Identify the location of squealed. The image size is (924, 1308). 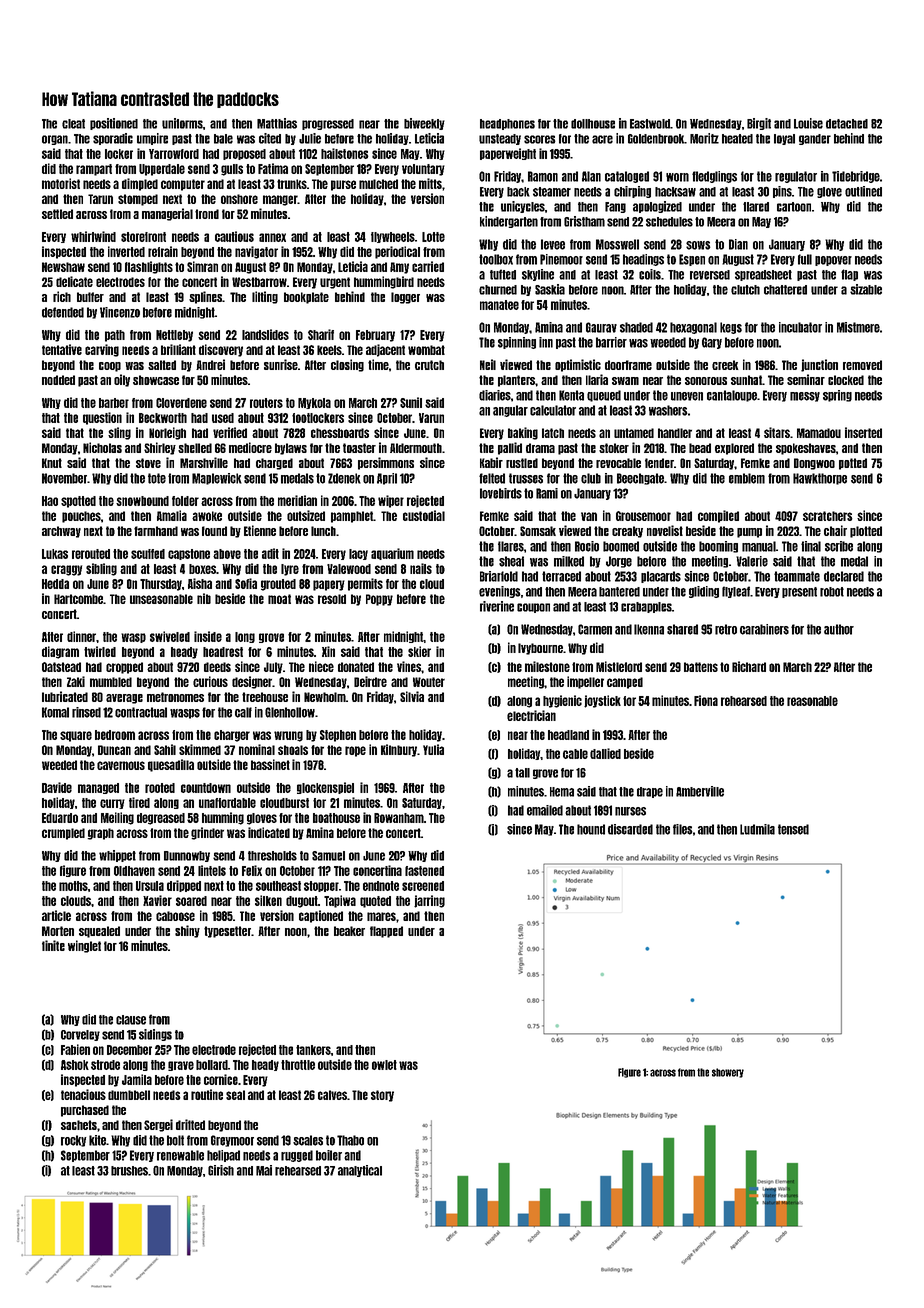
(99, 932).
